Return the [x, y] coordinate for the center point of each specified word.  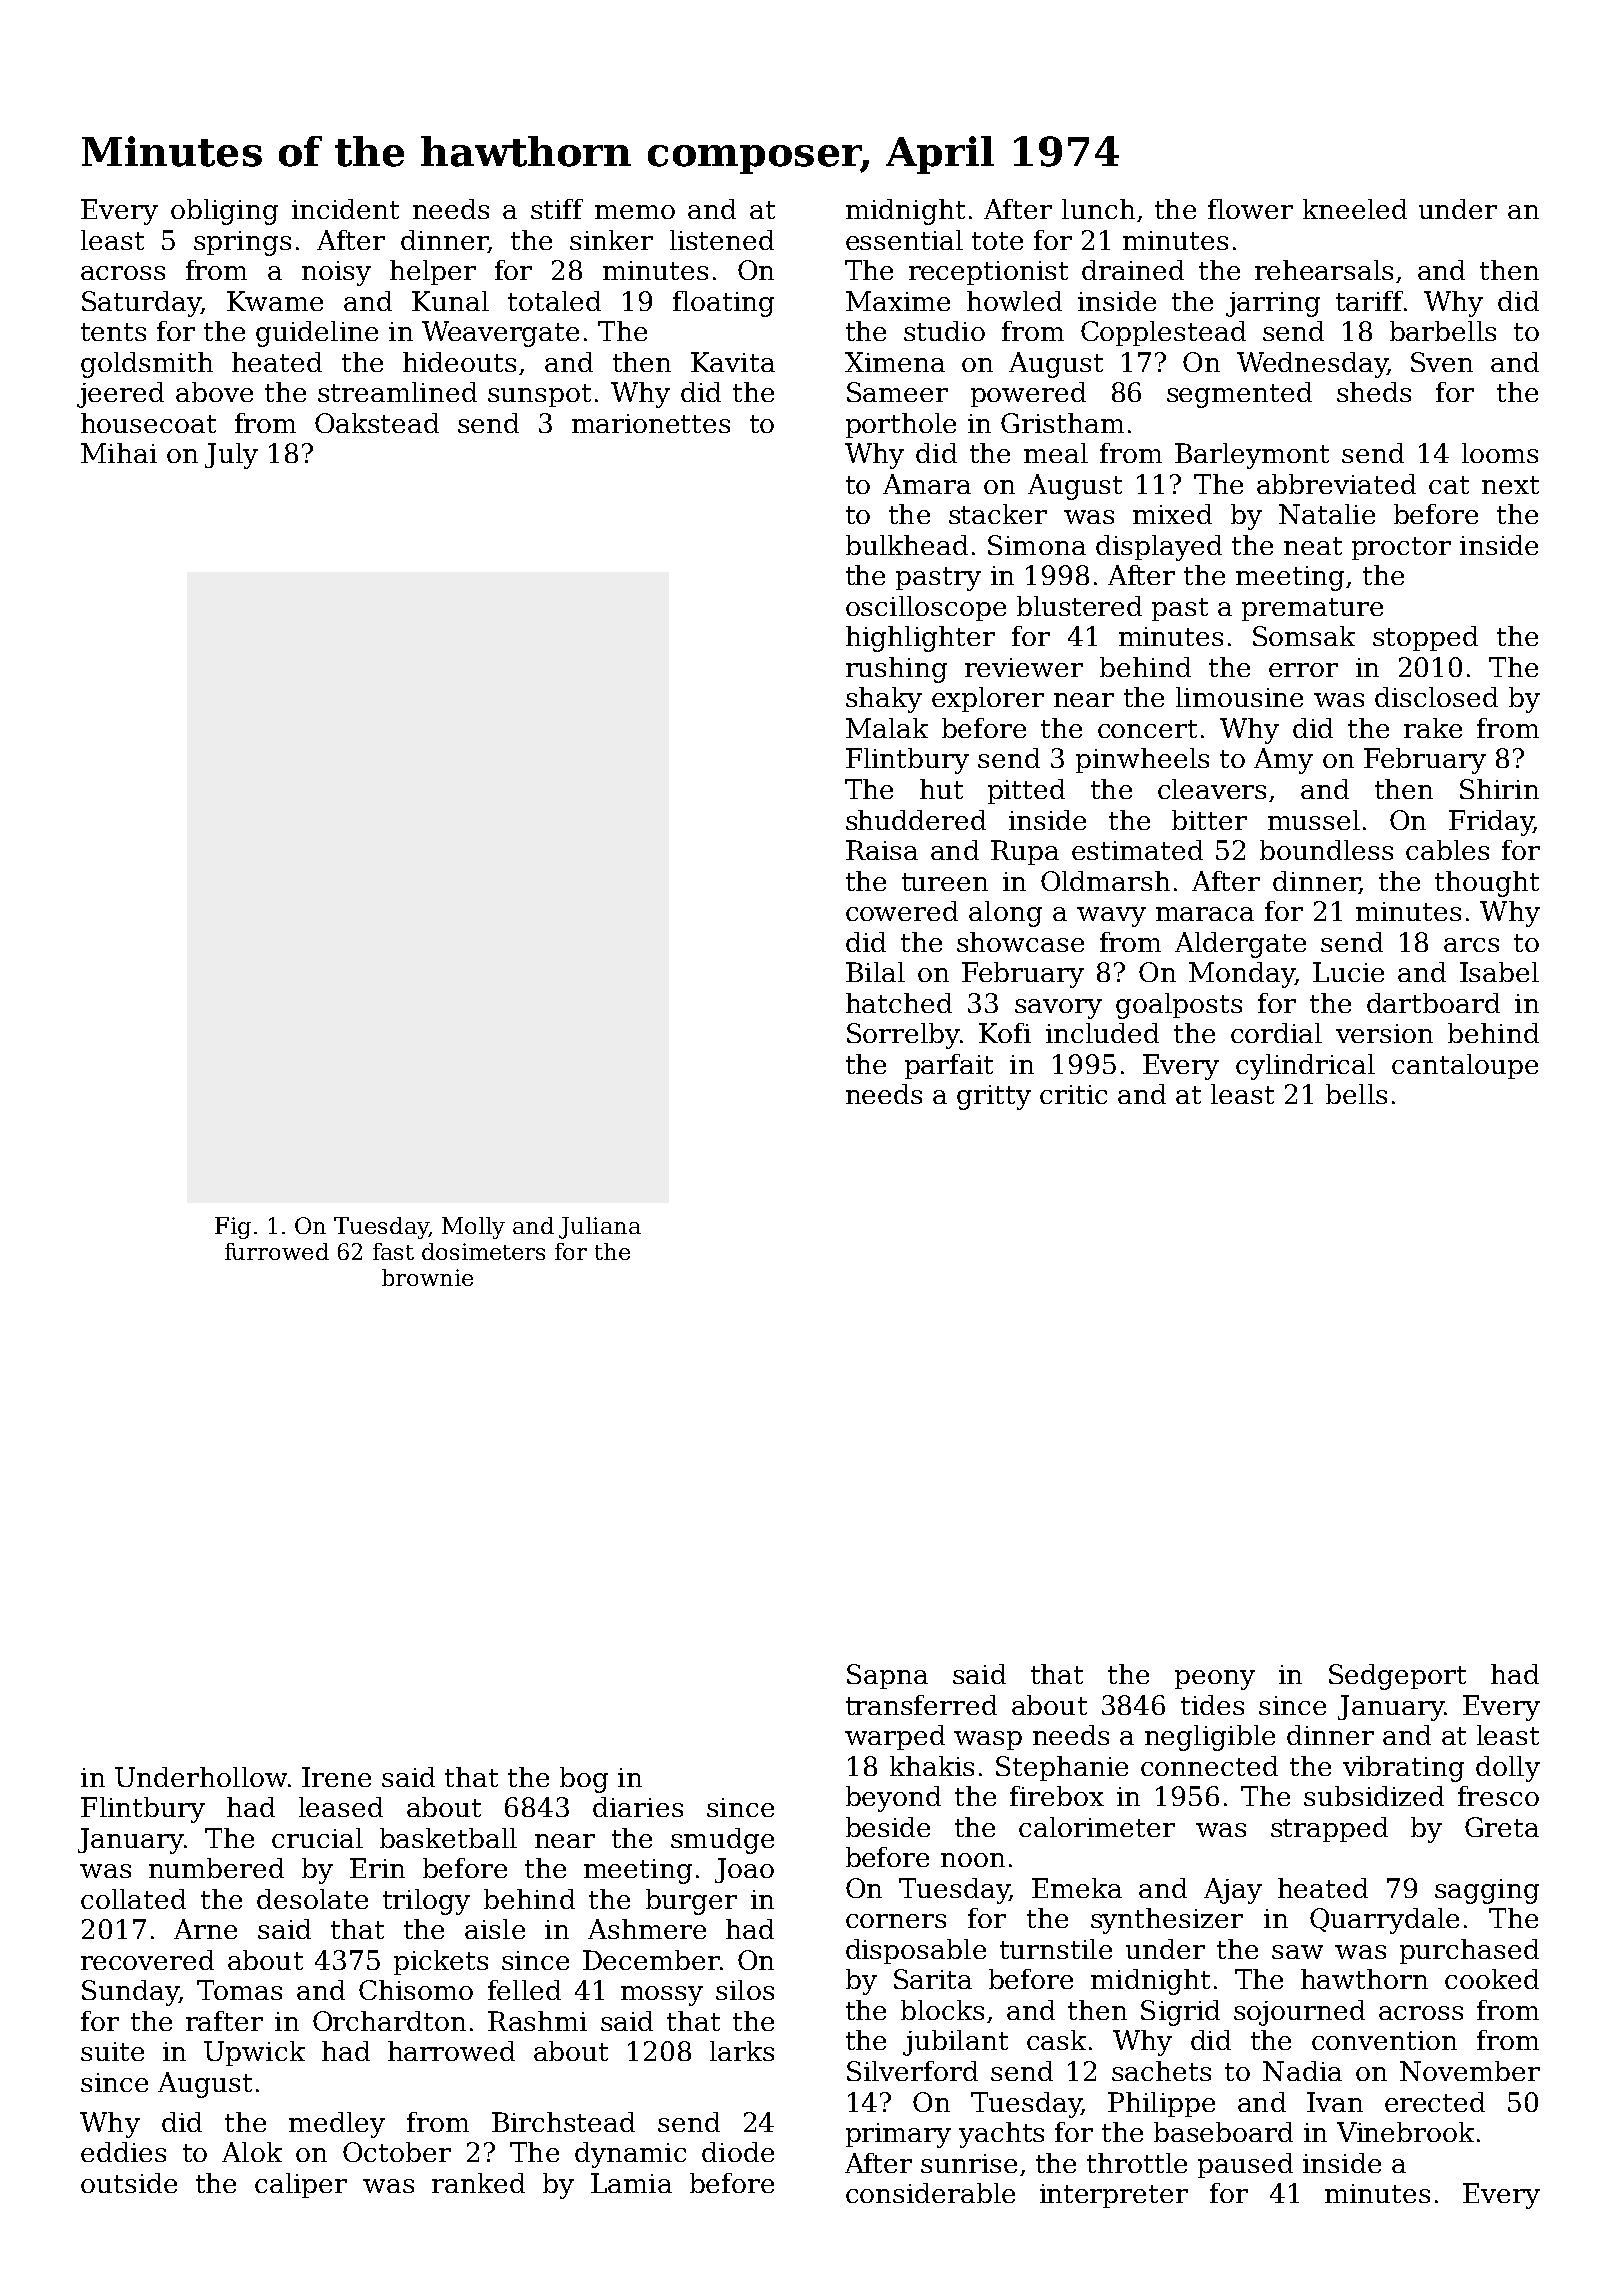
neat [1313, 546]
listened [722, 240]
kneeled [1355, 209]
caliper [301, 2185]
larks [742, 2051]
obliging [224, 212]
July [231, 456]
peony [1215, 1680]
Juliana [600, 1228]
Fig [233, 1228]
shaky [884, 700]
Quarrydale [1384, 1921]
